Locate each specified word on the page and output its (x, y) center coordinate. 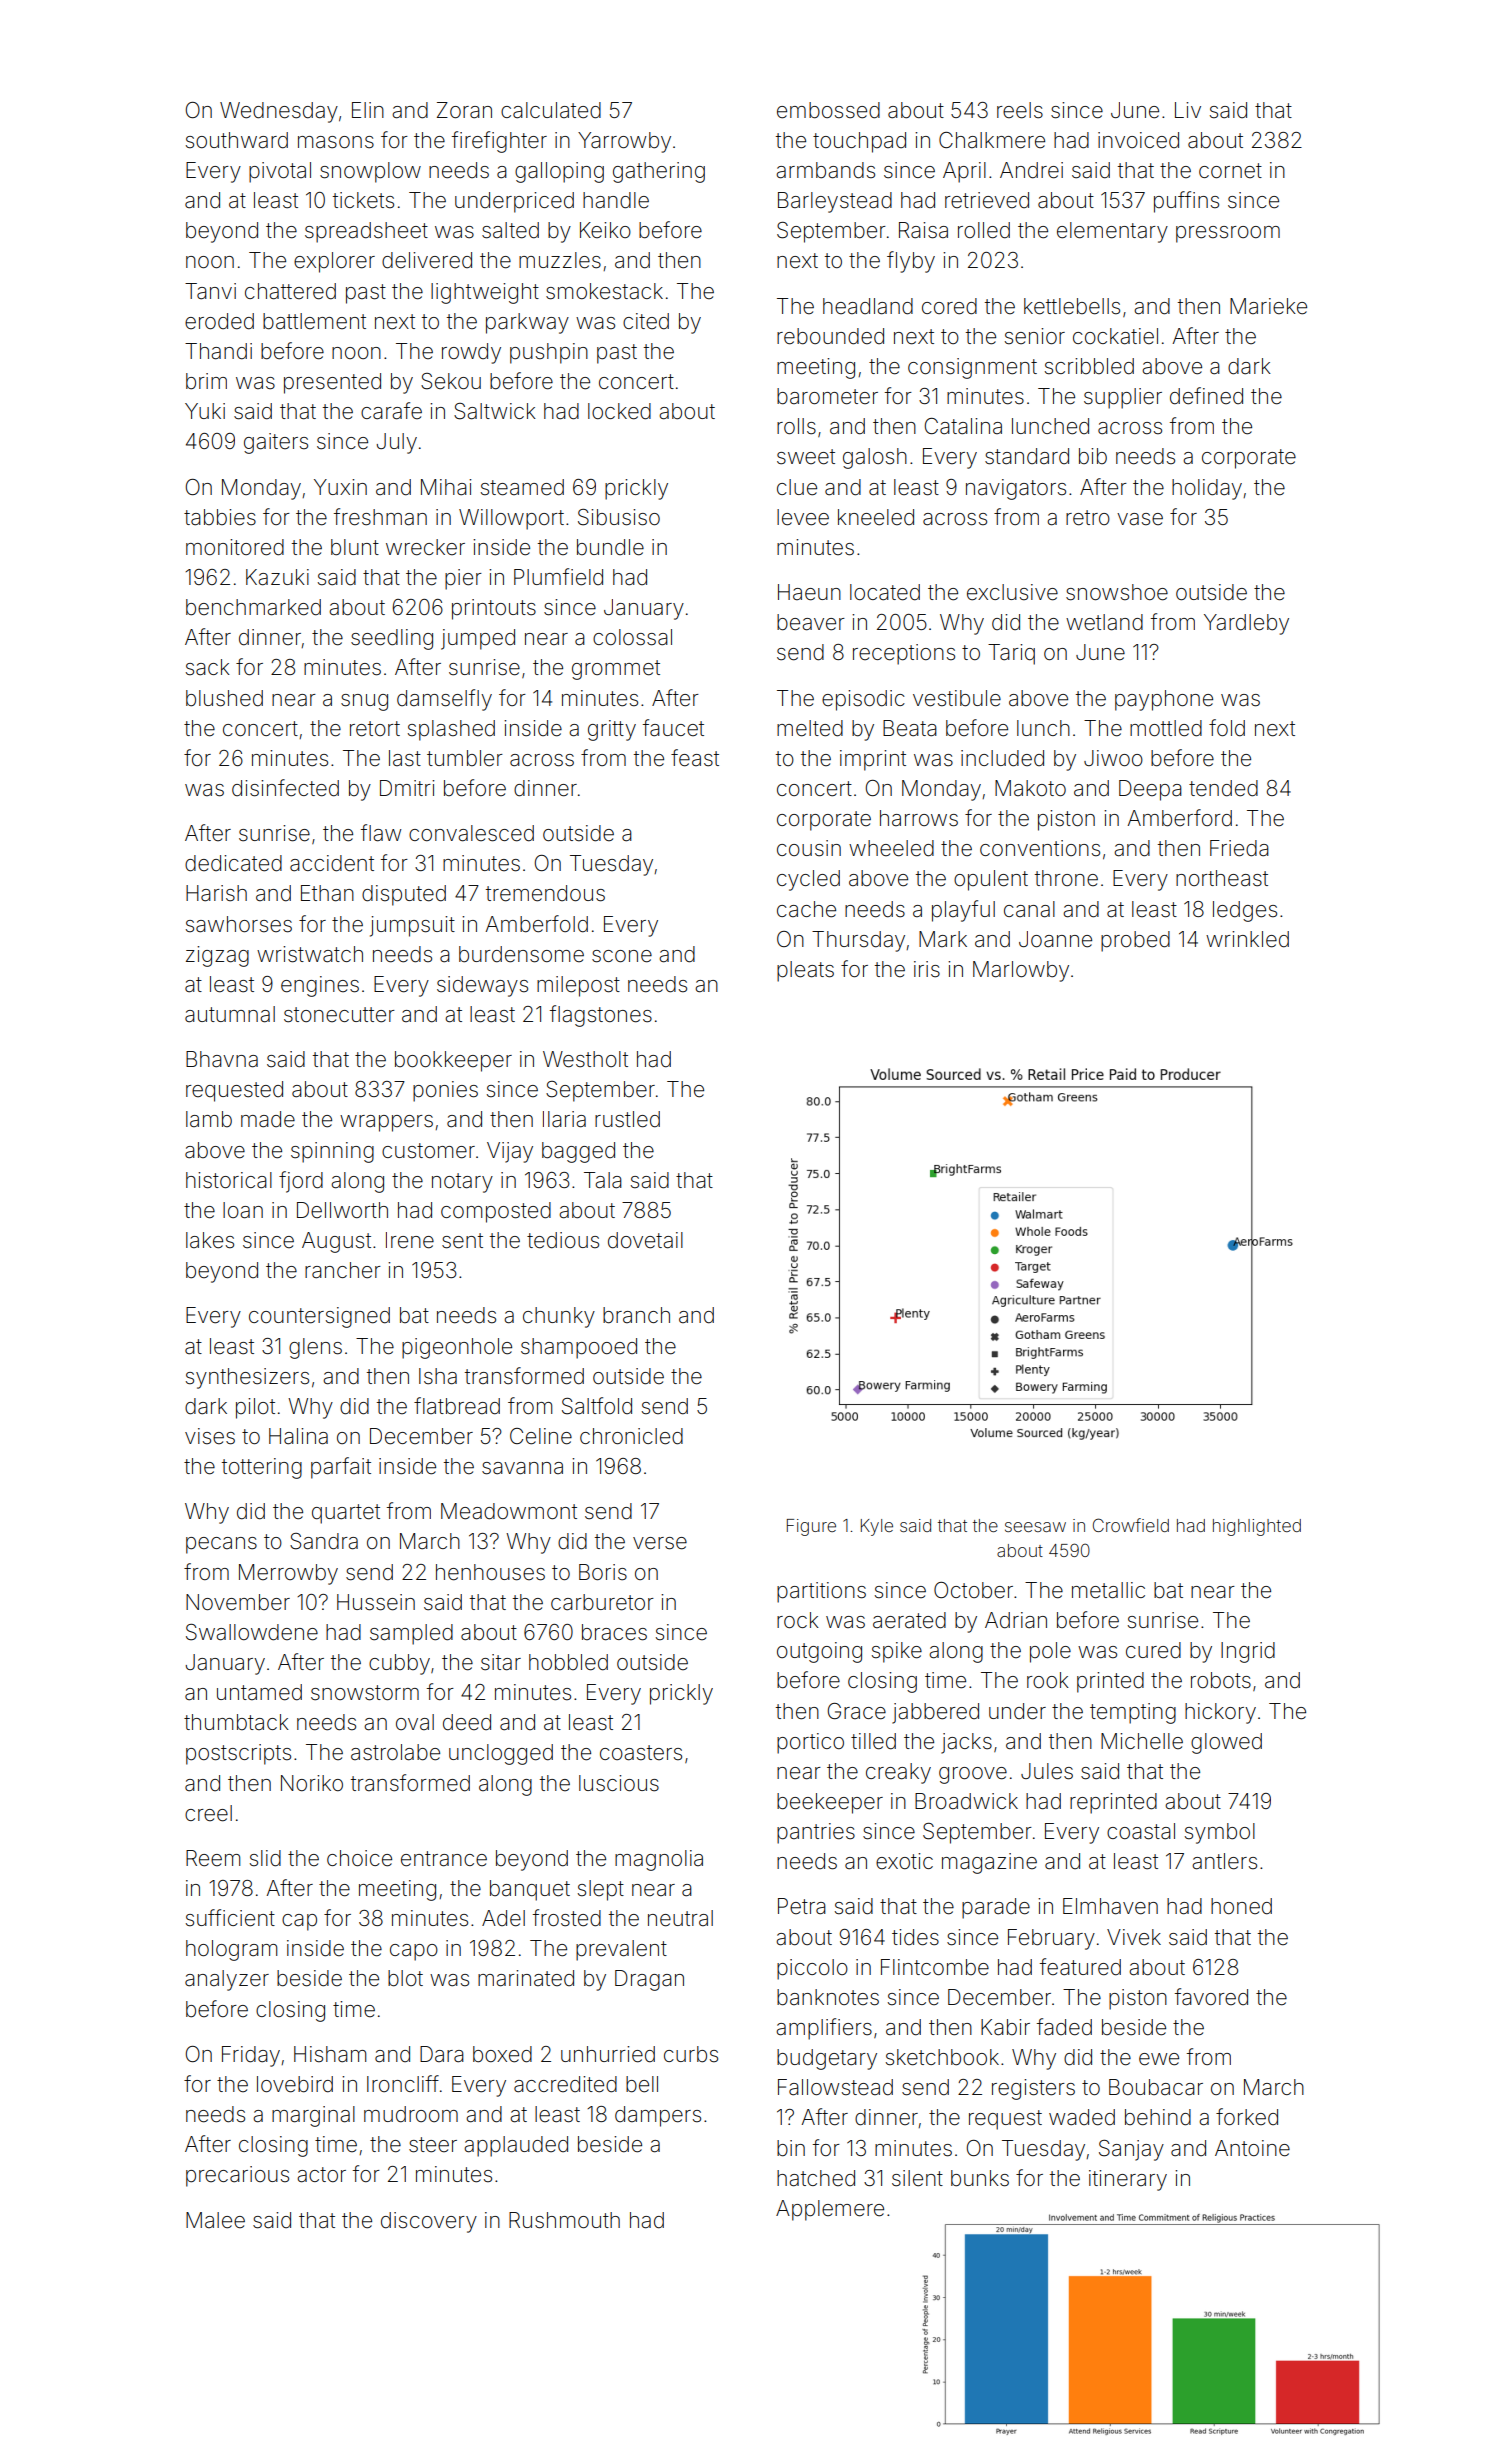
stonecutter (339, 1015)
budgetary (827, 2059)
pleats (805, 971)
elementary (1112, 232)
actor (321, 2175)
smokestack (604, 291)
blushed (224, 698)
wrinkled (1247, 939)
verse (660, 1543)
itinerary (1128, 2180)
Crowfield (1131, 1525)
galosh (875, 458)
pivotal (280, 172)
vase (1140, 519)
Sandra (324, 1541)
